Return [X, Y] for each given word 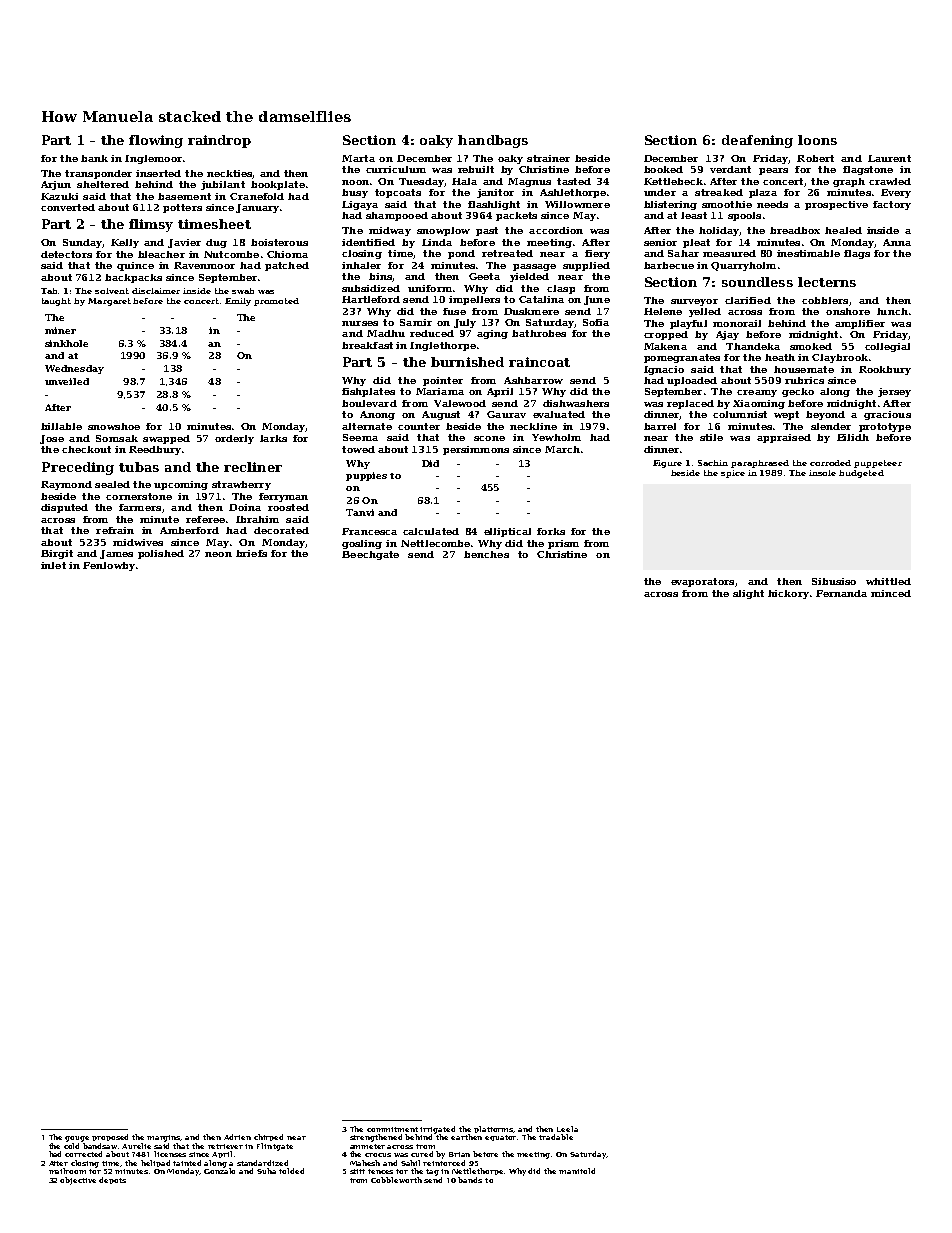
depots [112, 1180]
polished [161, 554]
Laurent [889, 158]
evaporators [702, 582]
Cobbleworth [396, 1180]
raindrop [219, 141]
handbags [493, 141]
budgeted [861, 474]
